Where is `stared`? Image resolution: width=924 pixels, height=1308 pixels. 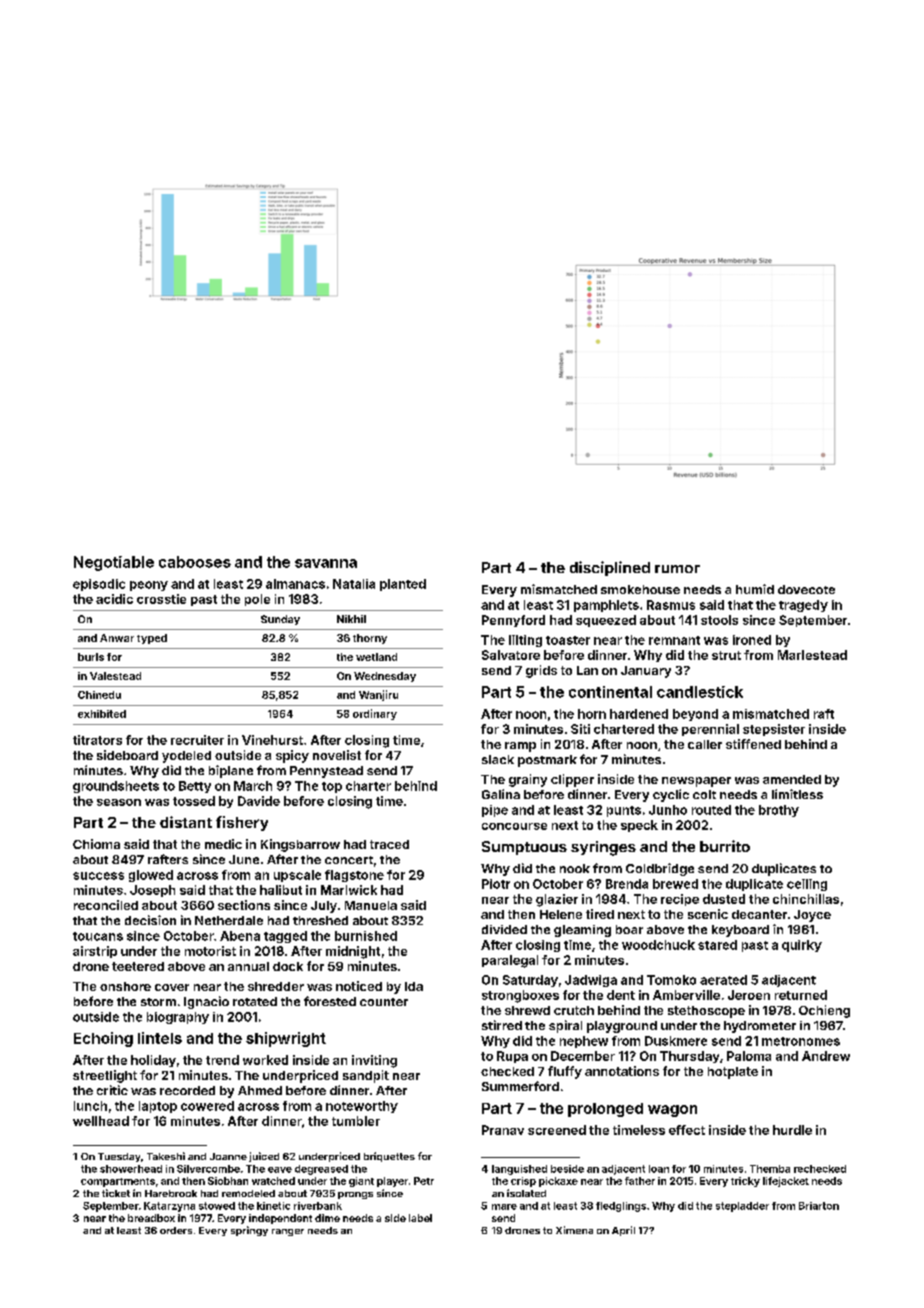 stared is located at coordinates (717, 945).
